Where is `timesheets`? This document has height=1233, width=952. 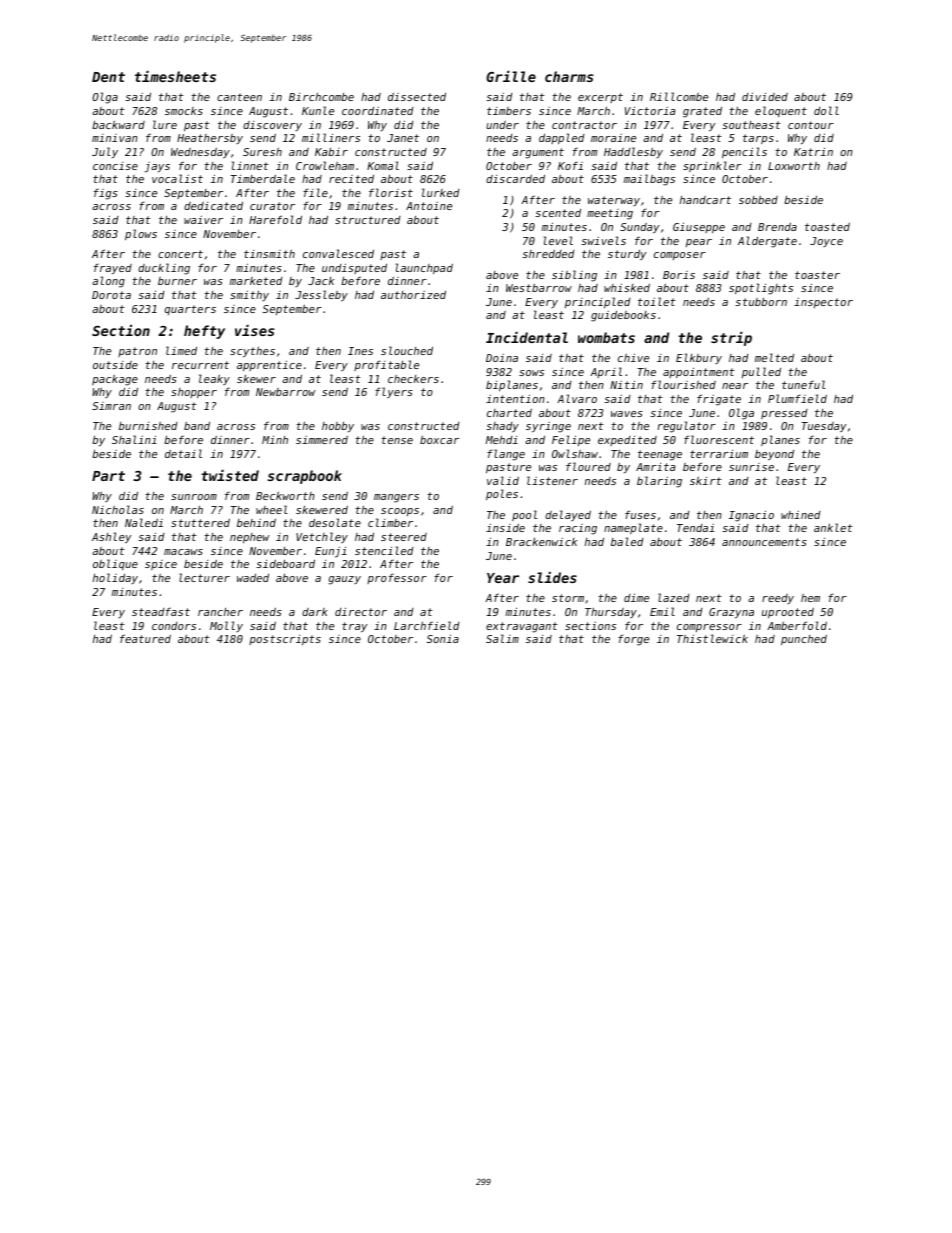 timesheets is located at coordinates (175, 76).
